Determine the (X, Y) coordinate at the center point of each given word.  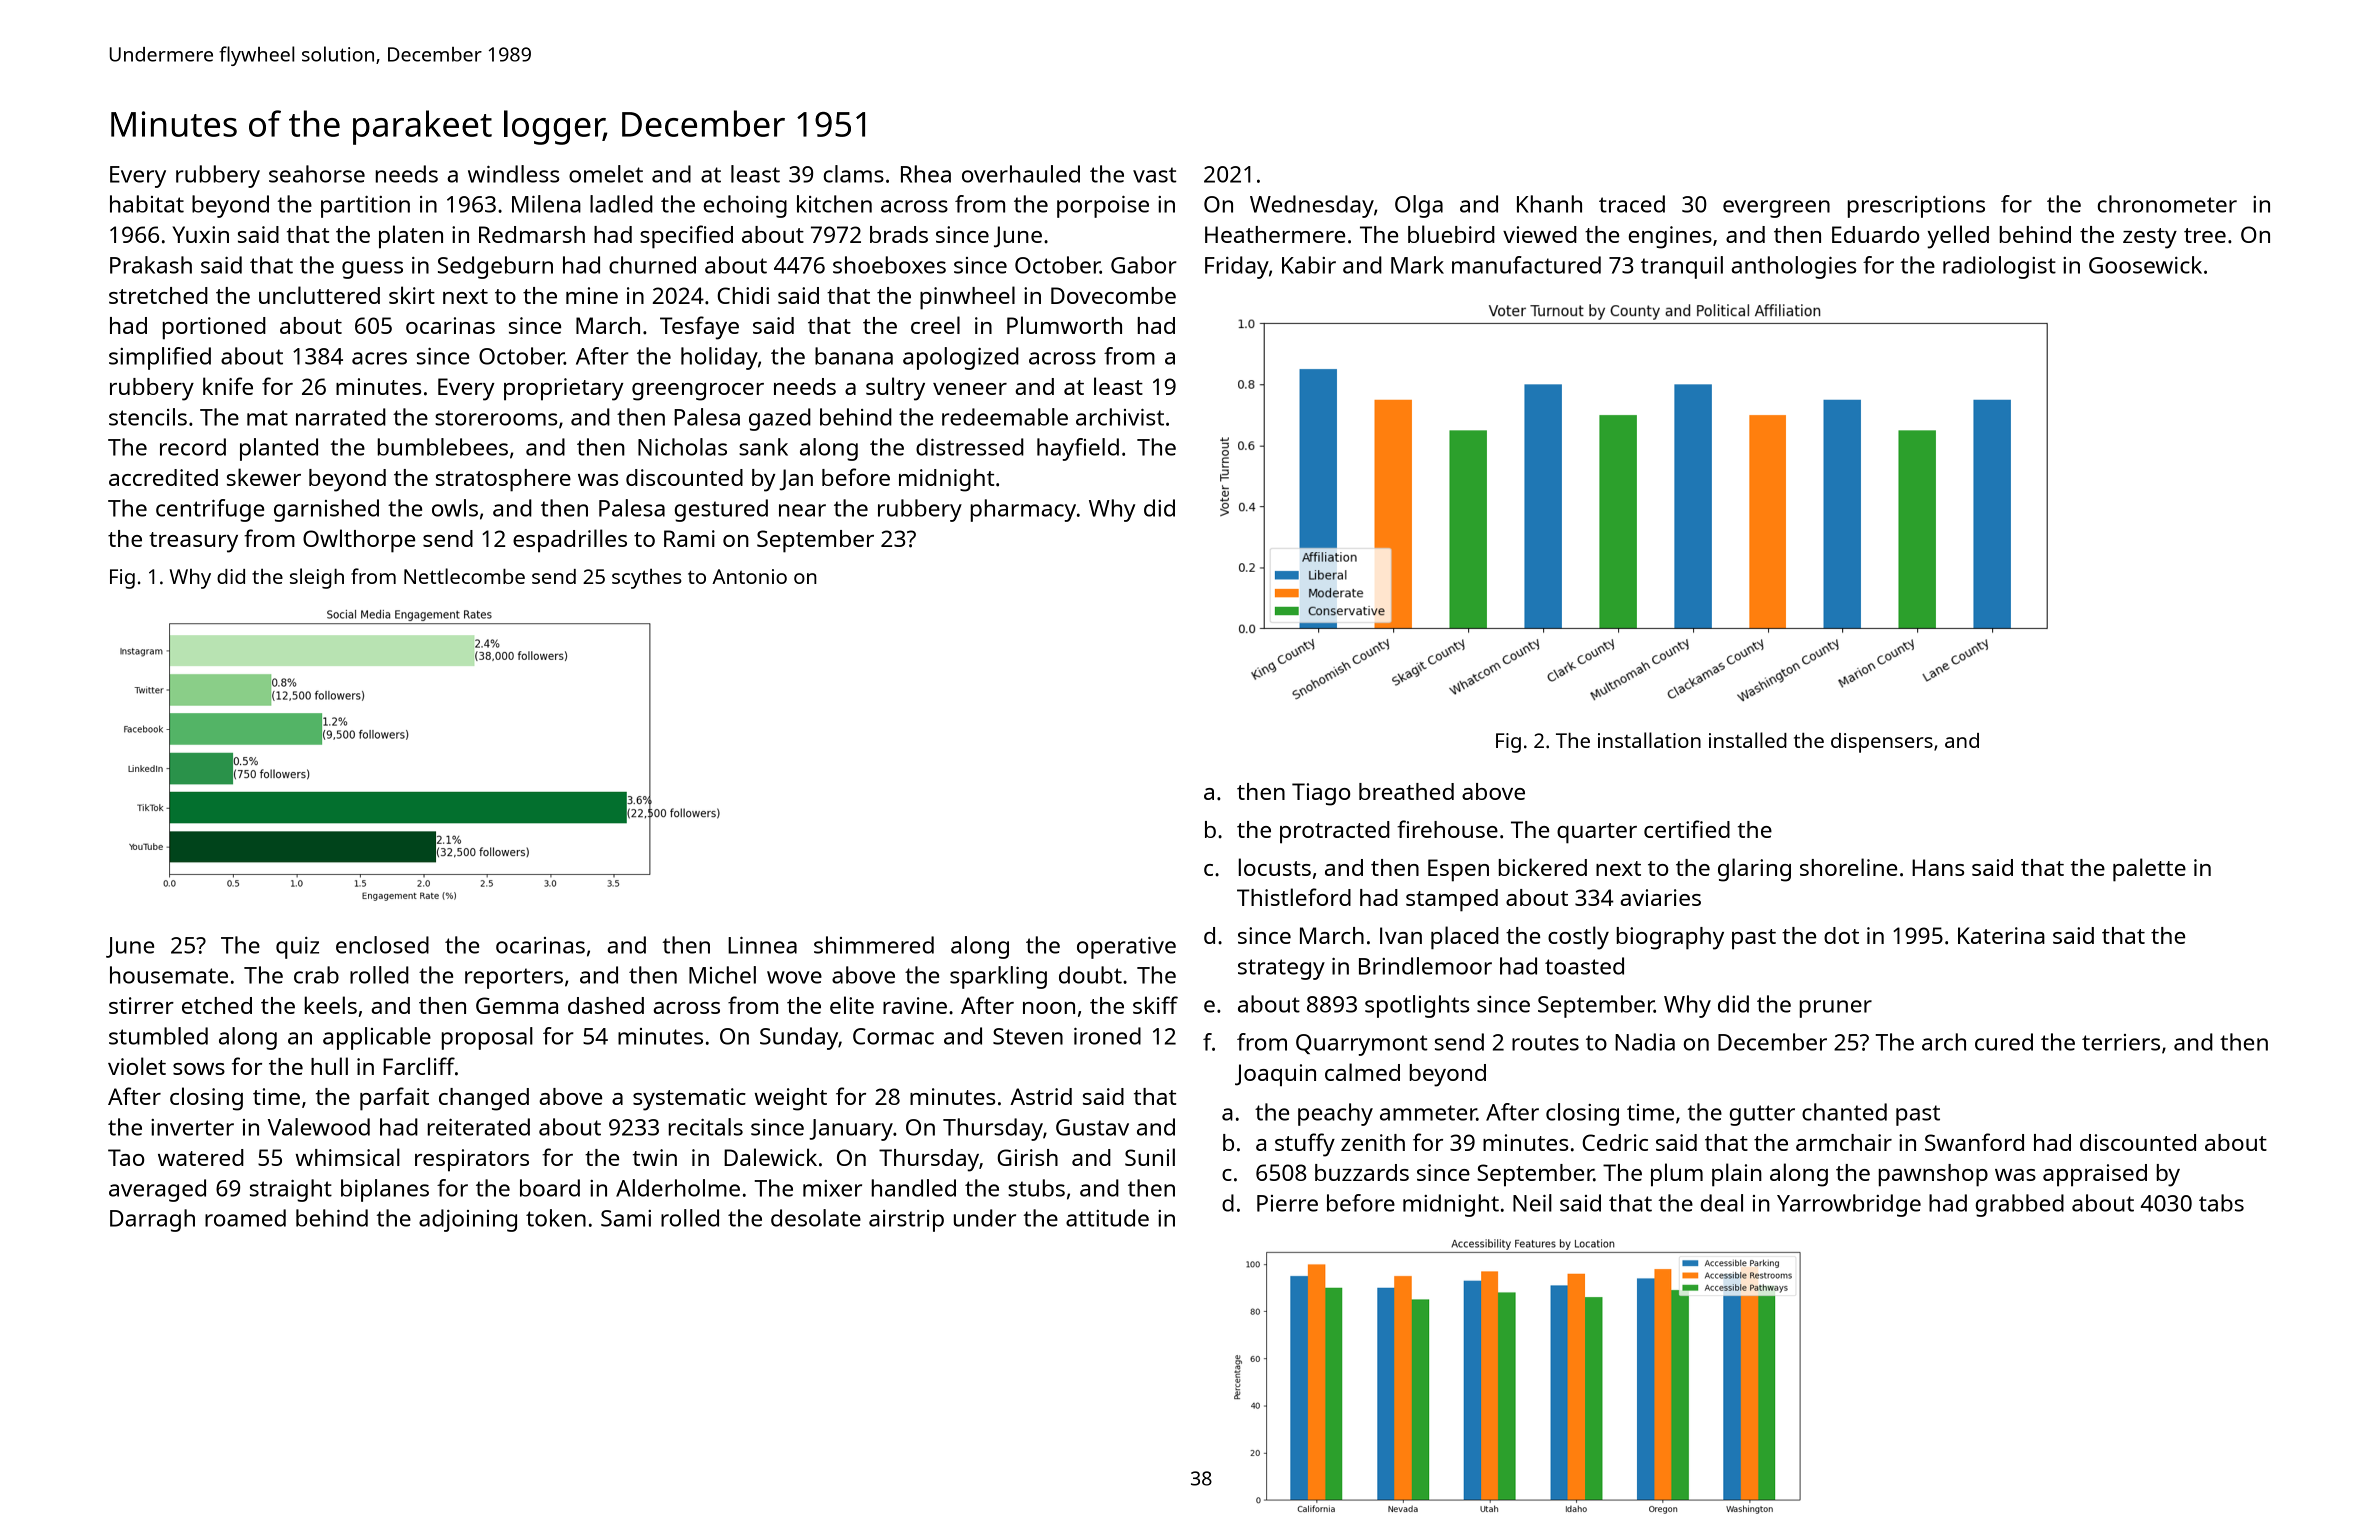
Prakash (151, 265)
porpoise (1103, 207)
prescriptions (1916, 207)
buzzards (1362, 1172)
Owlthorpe (359, 541)
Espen (1458, 870)
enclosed (382, 945)
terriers (2121, 1042)
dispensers (1882, 743)
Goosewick (2145, 265)
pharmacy (1023, 510)
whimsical (347, 1157)
